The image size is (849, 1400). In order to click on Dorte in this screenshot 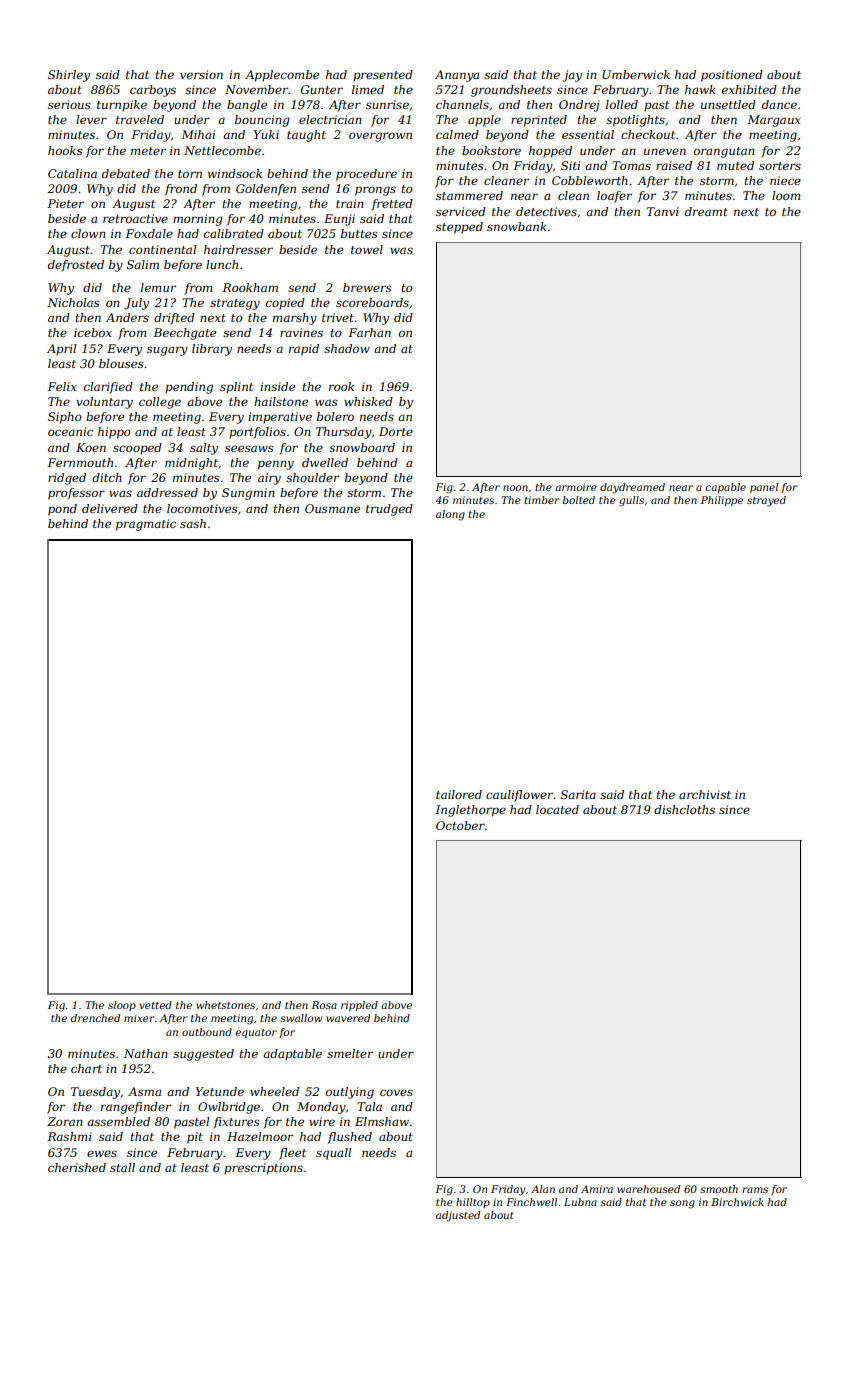, I will do `click(396, 431)`.
